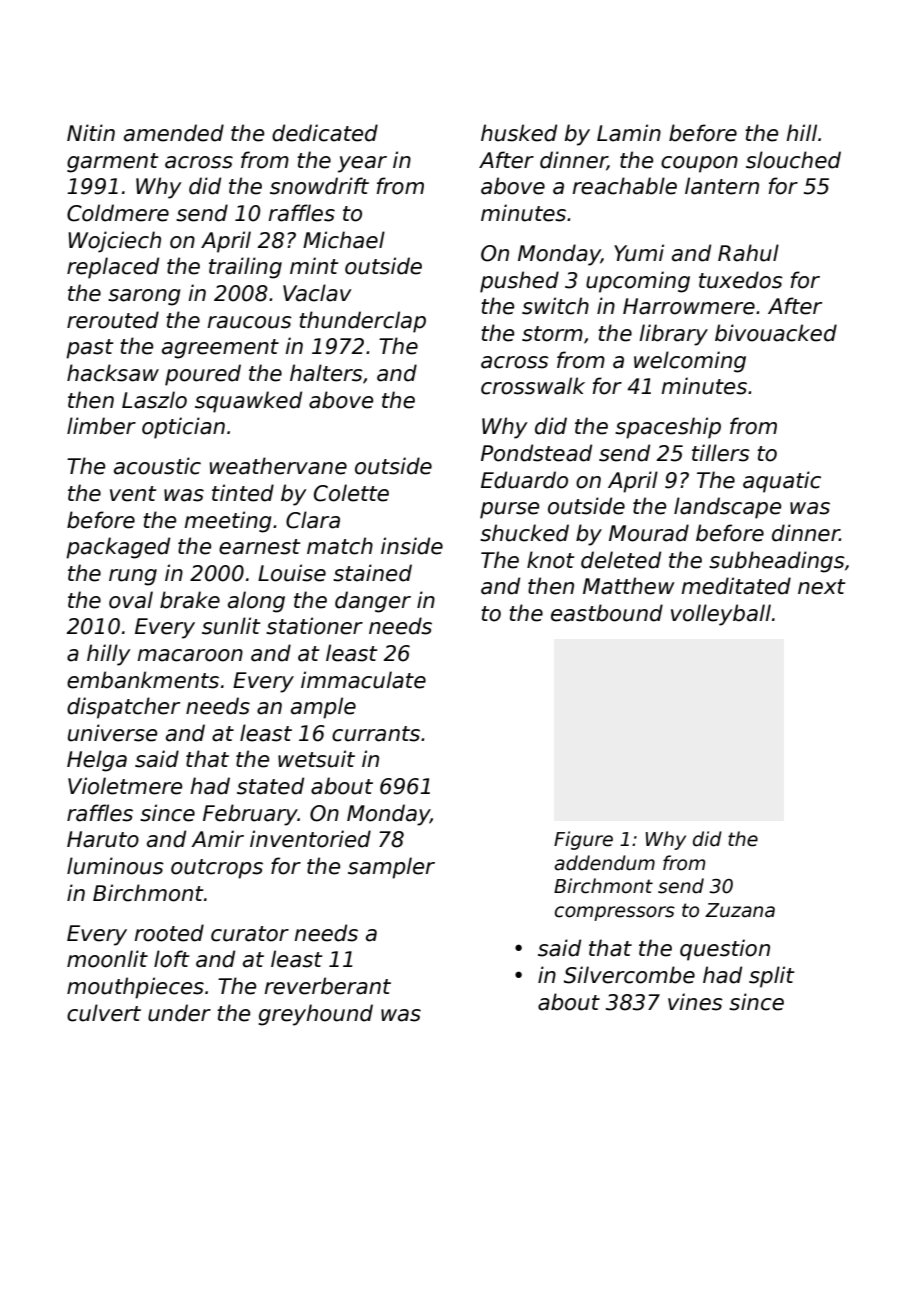 This document has height=1314, width=924. I want to click on Vaclav, so click(317, 293).
